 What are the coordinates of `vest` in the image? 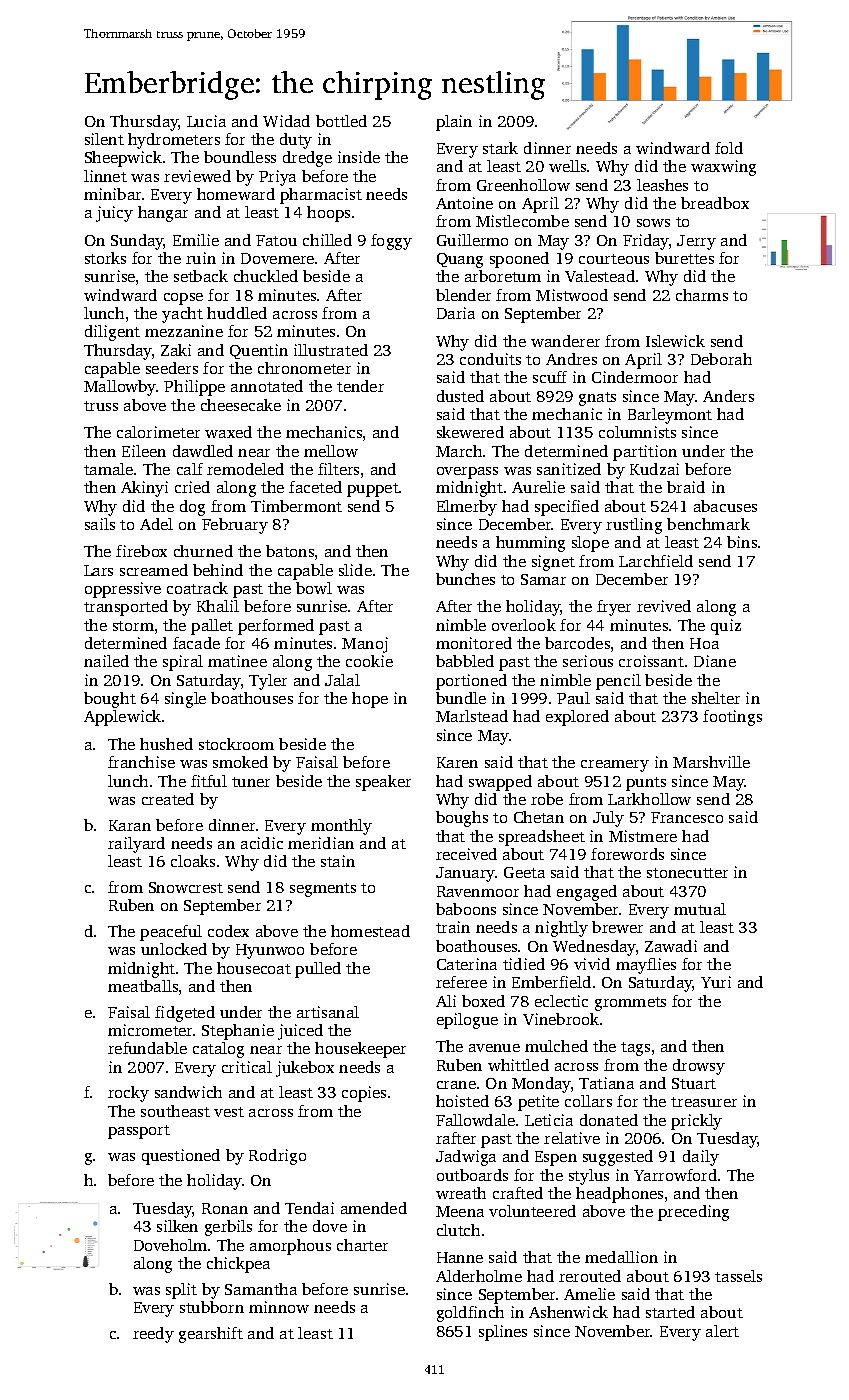 It's located at (229, 1112).
